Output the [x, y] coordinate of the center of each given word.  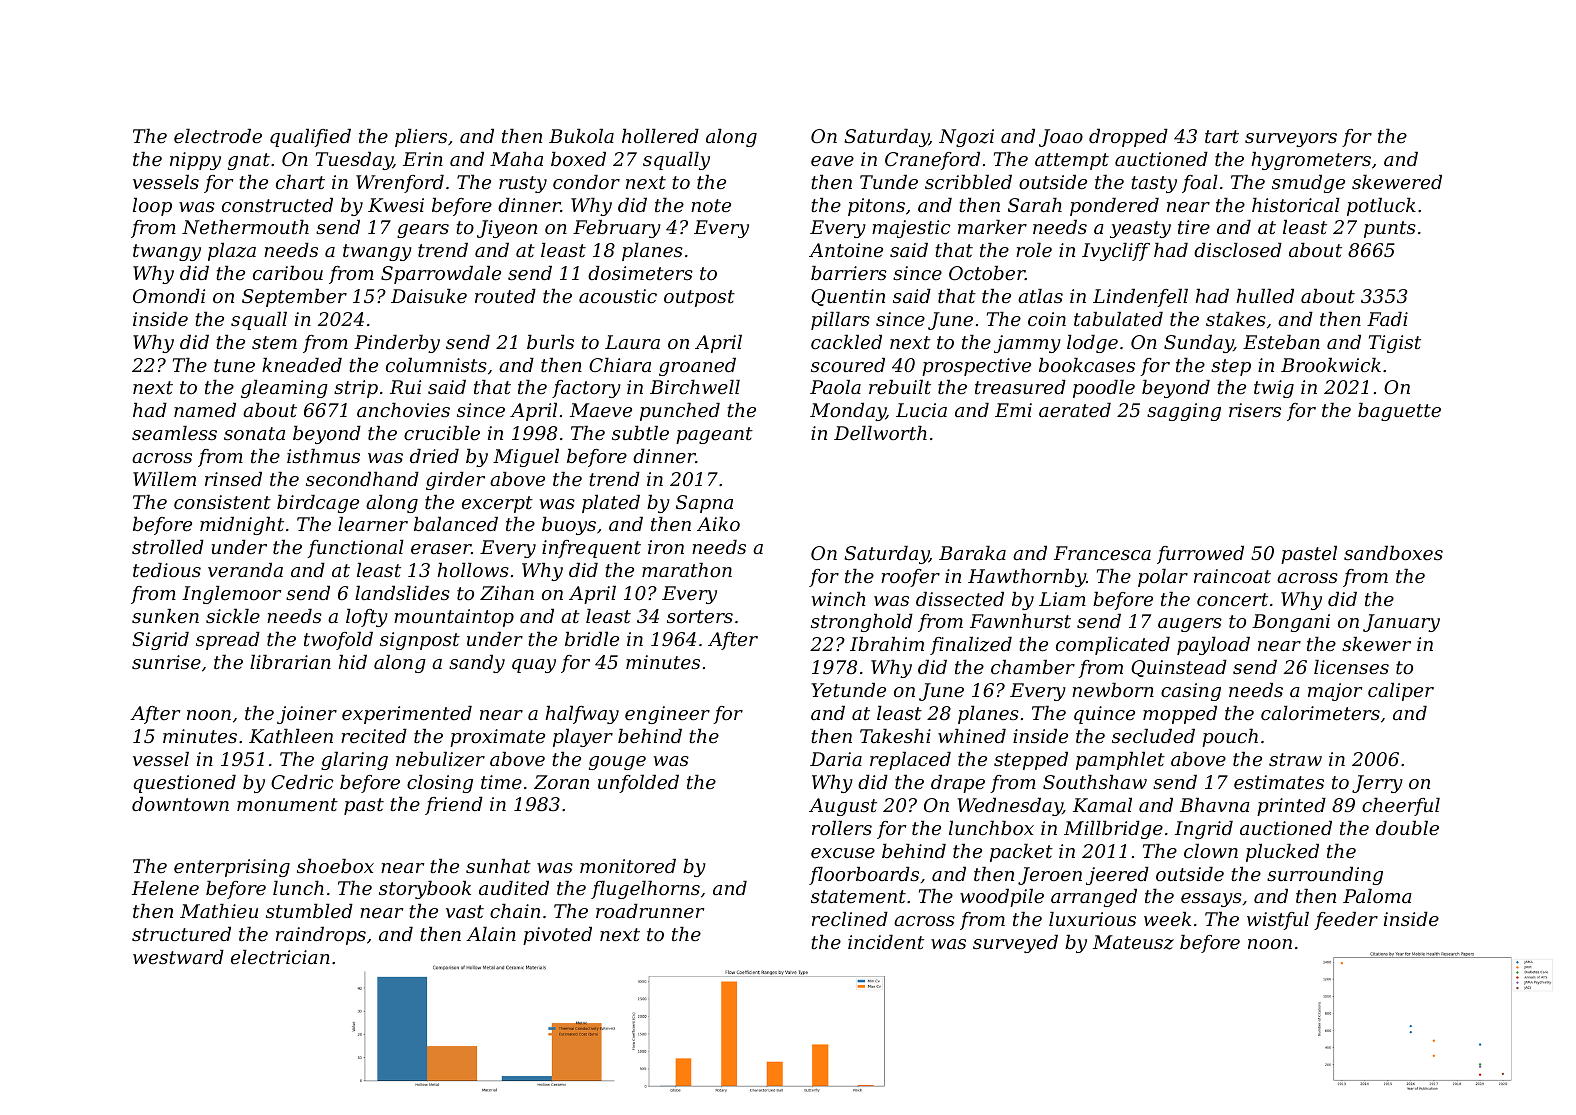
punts [1390, 229]
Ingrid [1204, 830]
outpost [699, 298]
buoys [569, 526]
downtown [180, 804]
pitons [876, 207]
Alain [491, 934]
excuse [843, 853]
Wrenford [400, 184]
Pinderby [397, 344]
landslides [402, 593]
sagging [1184, 412]
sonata [254, 433]
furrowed [1200, 555]
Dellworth [880, 433]
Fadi [1387, 319]
